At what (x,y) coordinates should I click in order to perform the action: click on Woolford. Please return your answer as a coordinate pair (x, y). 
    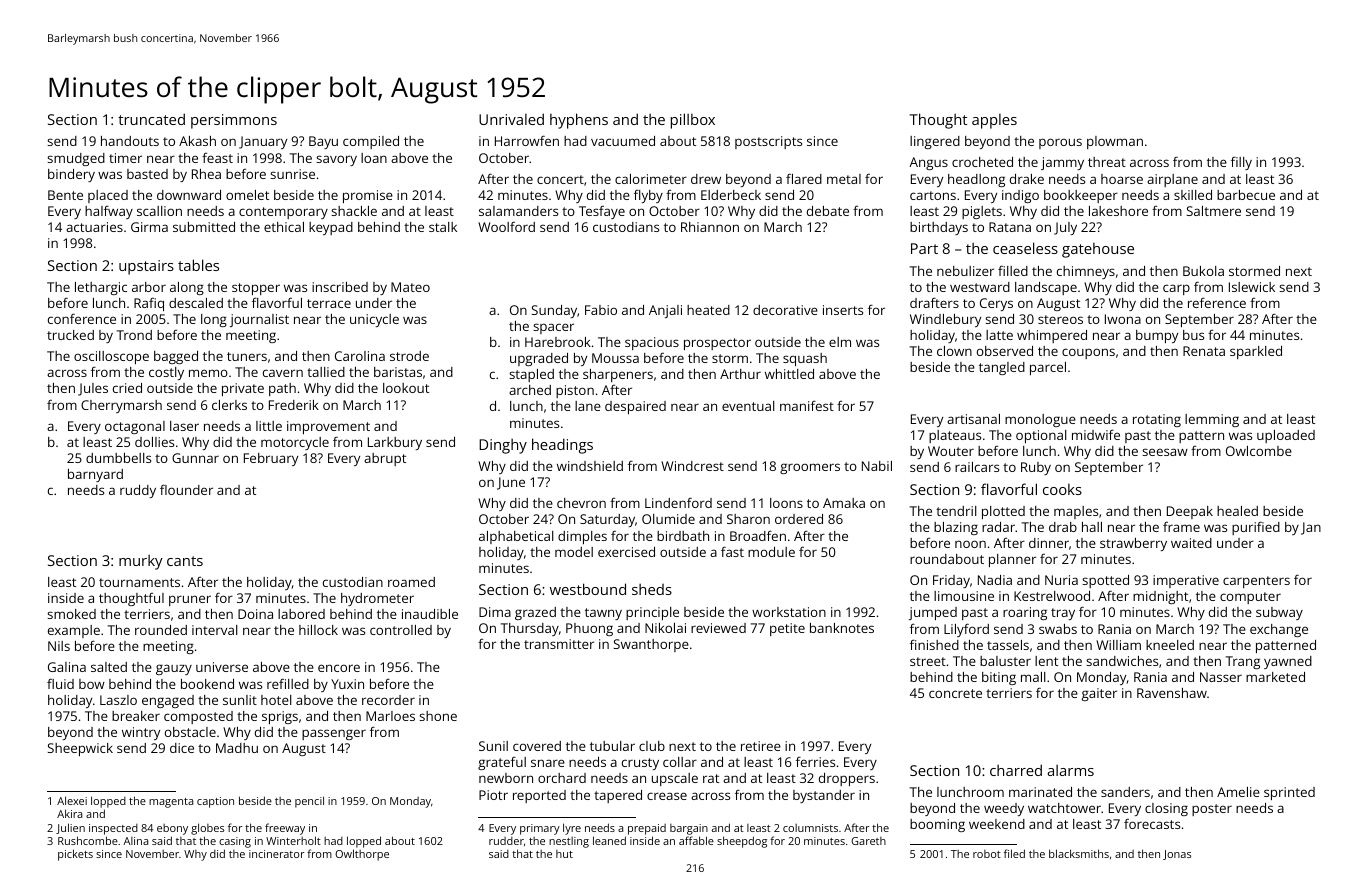
    Looking at the image, I should click on (506, 227).
